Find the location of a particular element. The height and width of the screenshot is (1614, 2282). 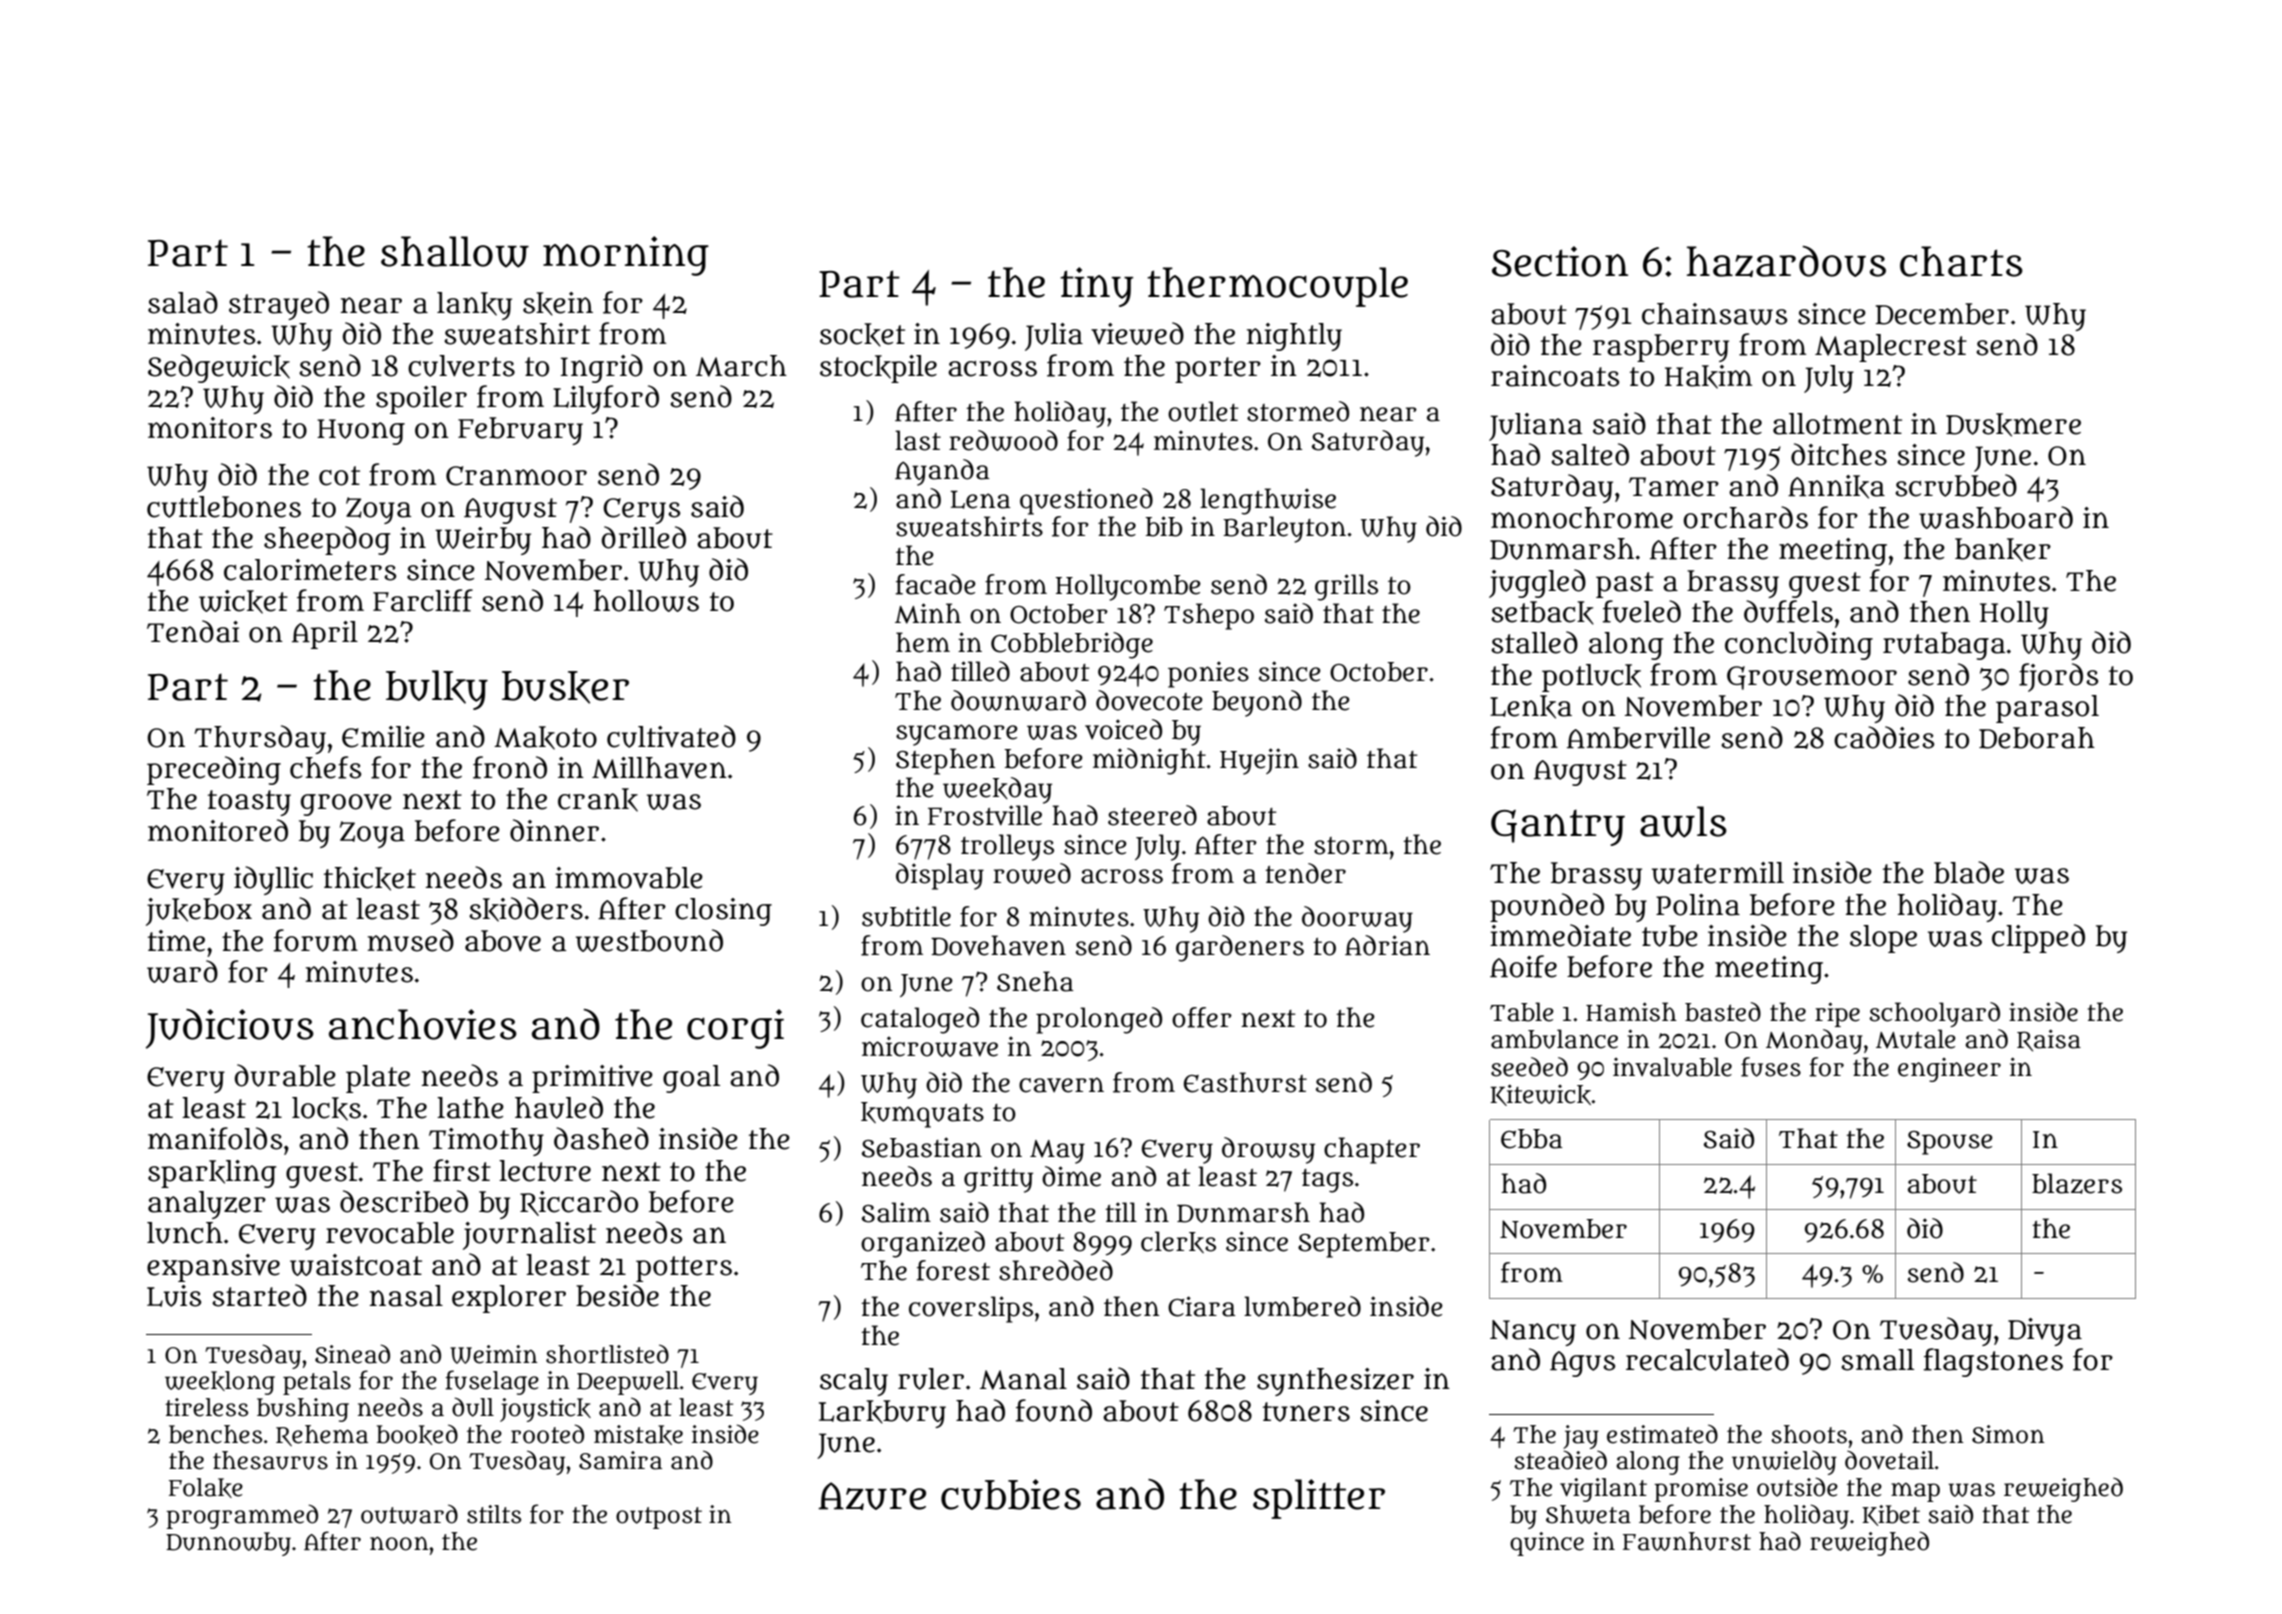

Weirby is located at coordinates (483, 541).
